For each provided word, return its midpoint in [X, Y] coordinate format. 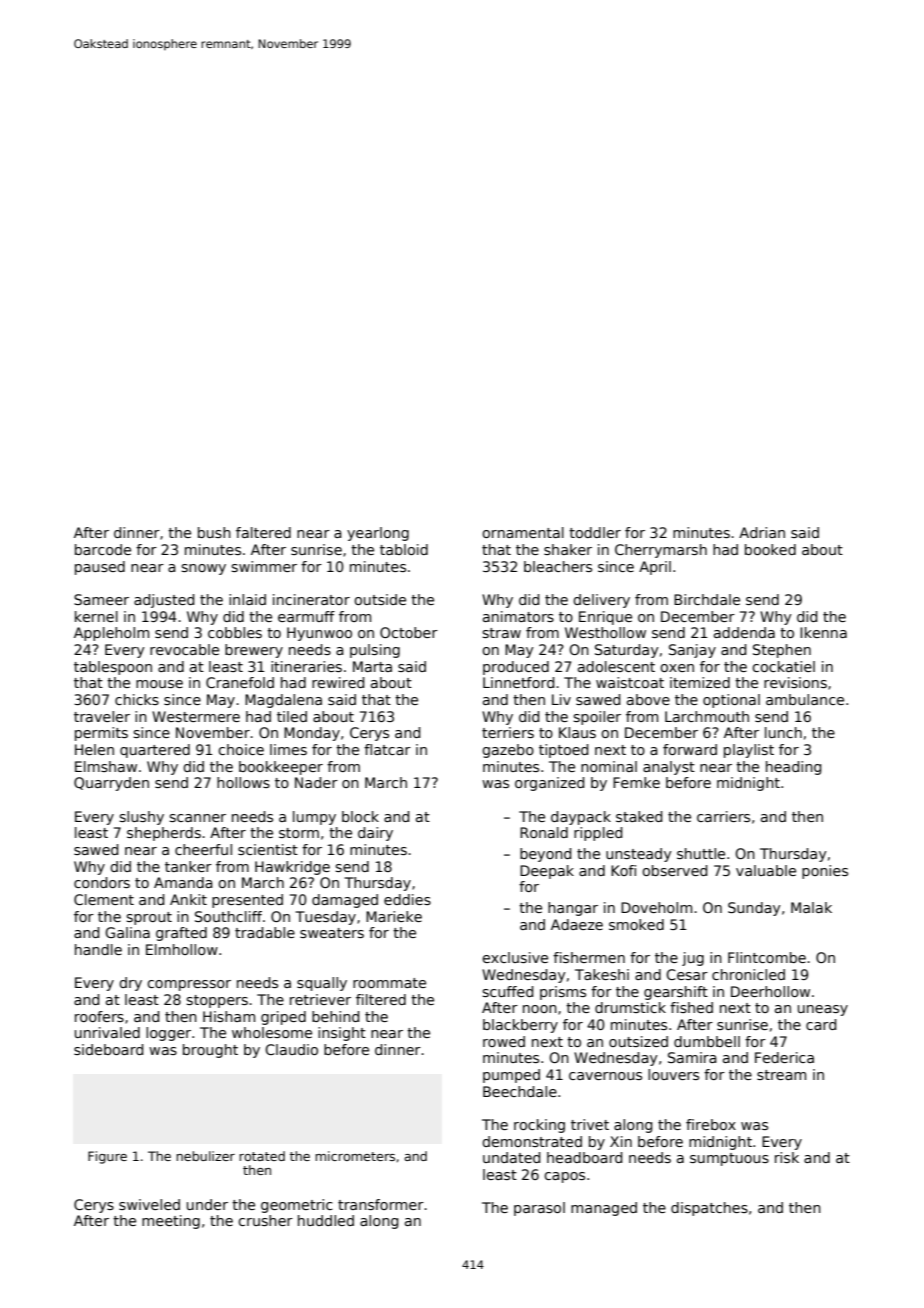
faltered [263, 532]
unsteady [639, 855]
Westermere [196, 716]
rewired [338, 682]
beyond [545, 855]
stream [781, 1075]
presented [247, 901]
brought [210, 1051]
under [207, 1204]
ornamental [523, 532]
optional [731, 701]
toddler [595, 532]
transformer [381, 1204]
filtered [381, 999]
